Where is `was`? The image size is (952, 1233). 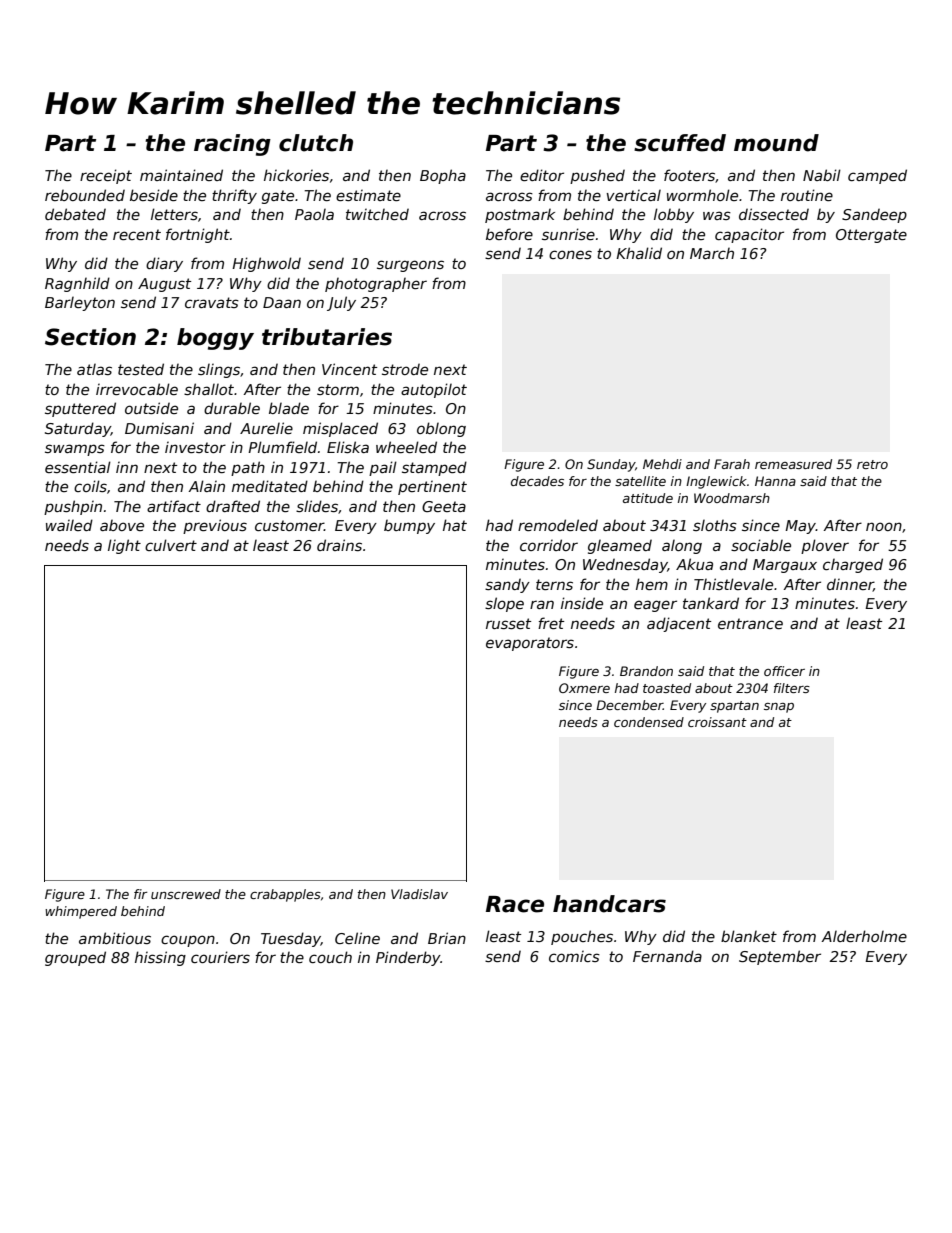
was is located at coordinates (717, 215).
